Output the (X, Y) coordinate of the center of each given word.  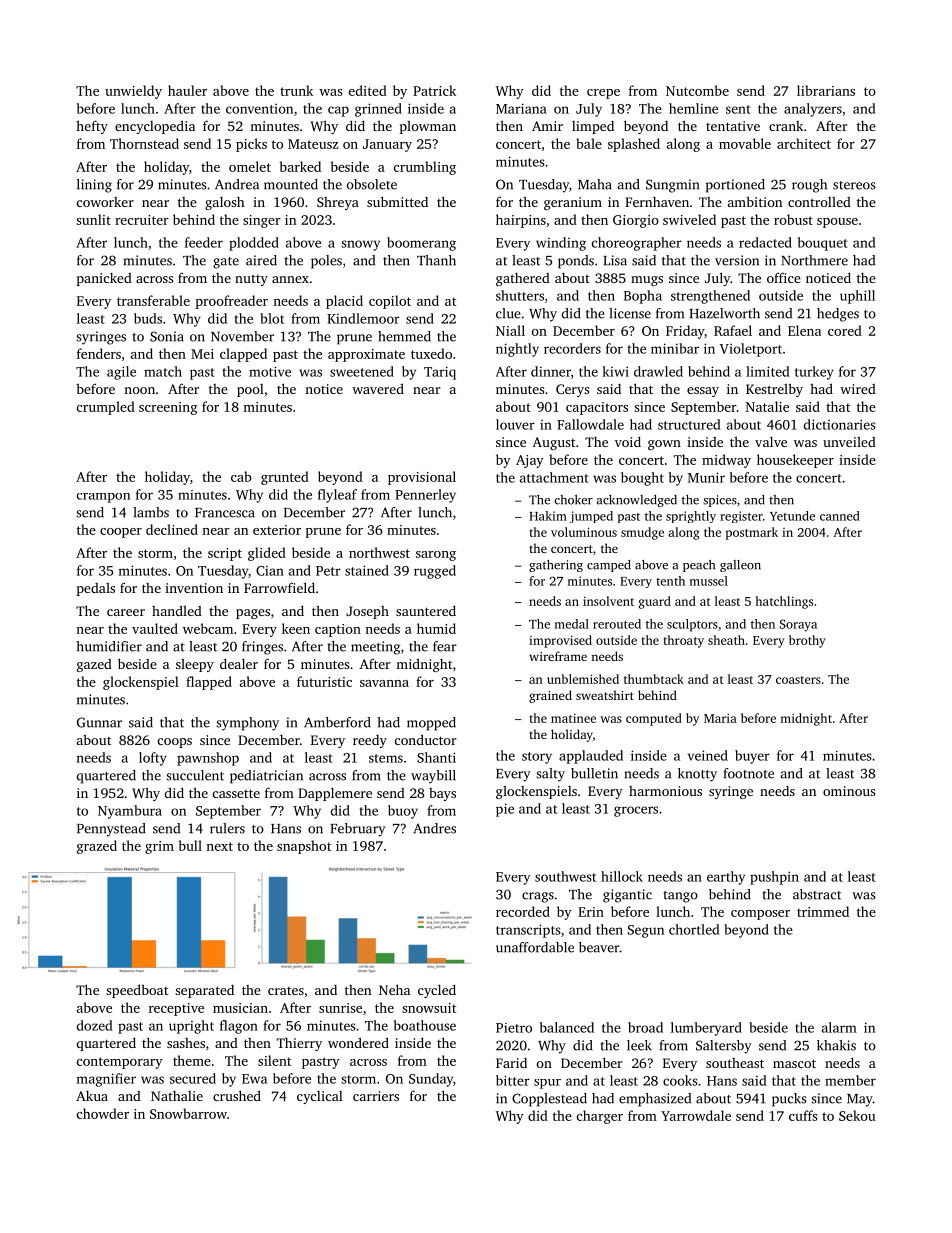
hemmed (404, 336)
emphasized (655, 1100)
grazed (97, 847)
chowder (103, 1113)
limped (593, 127)
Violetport (751, 350)
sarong (436, 556)
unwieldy (133, 92)
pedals (96, 589)
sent (738, 109)
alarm (839, 1027)
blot (272, 318)
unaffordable (535, 947)
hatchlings (784, 602)
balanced (567, 1027)
